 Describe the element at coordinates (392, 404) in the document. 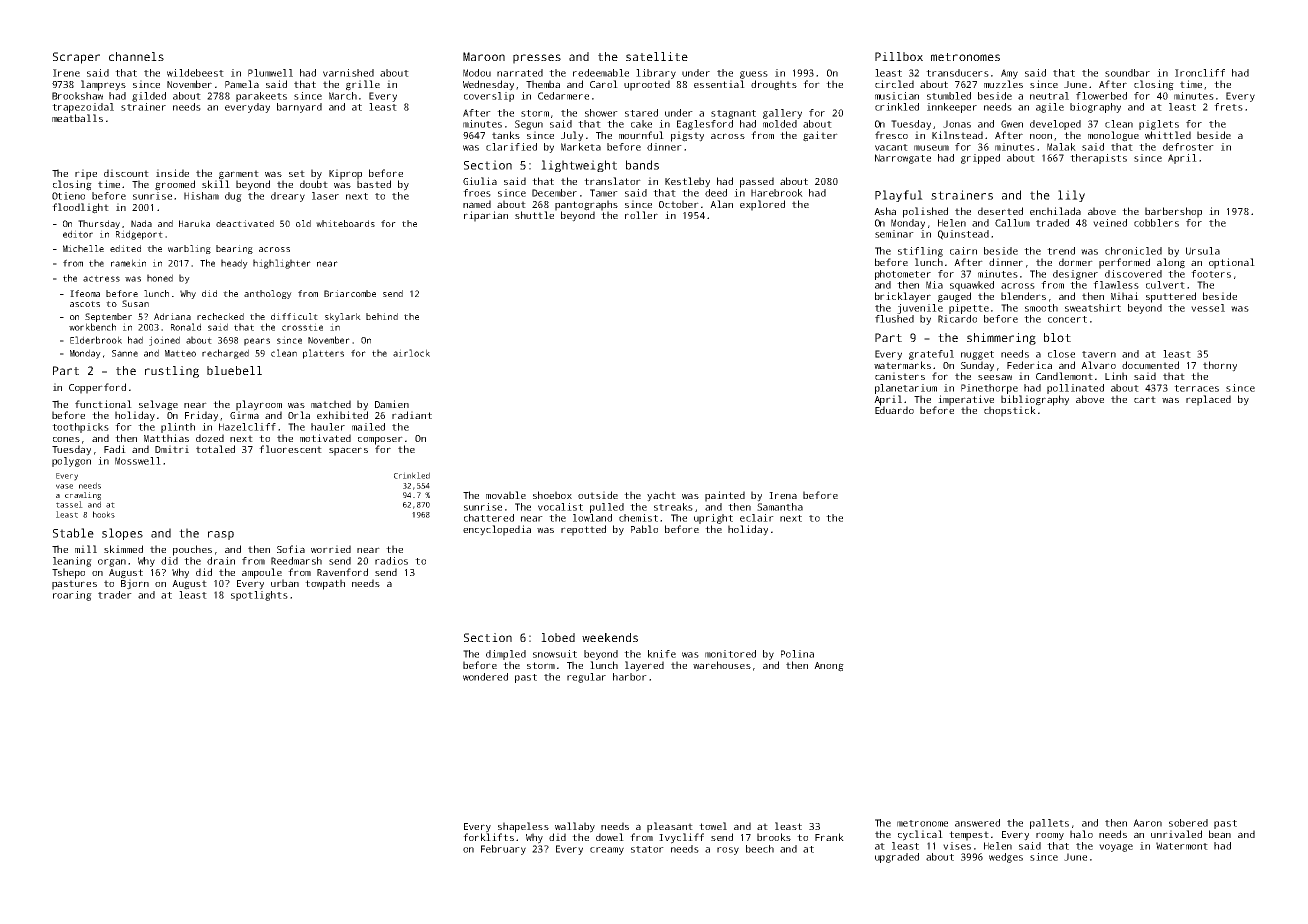

I see `Damien` at that location.
